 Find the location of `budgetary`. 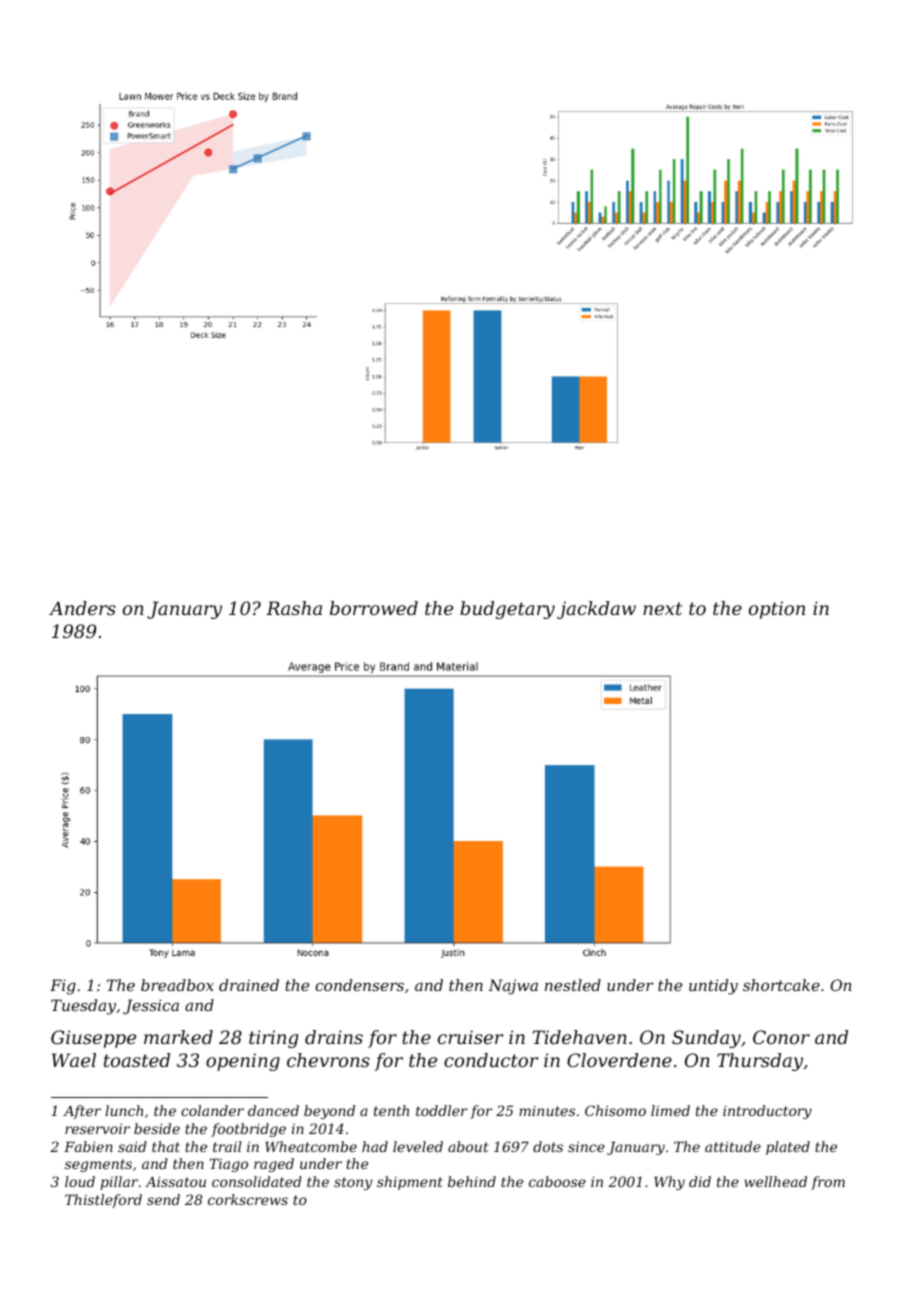

budgetary is located at coordinates (507, 610).
